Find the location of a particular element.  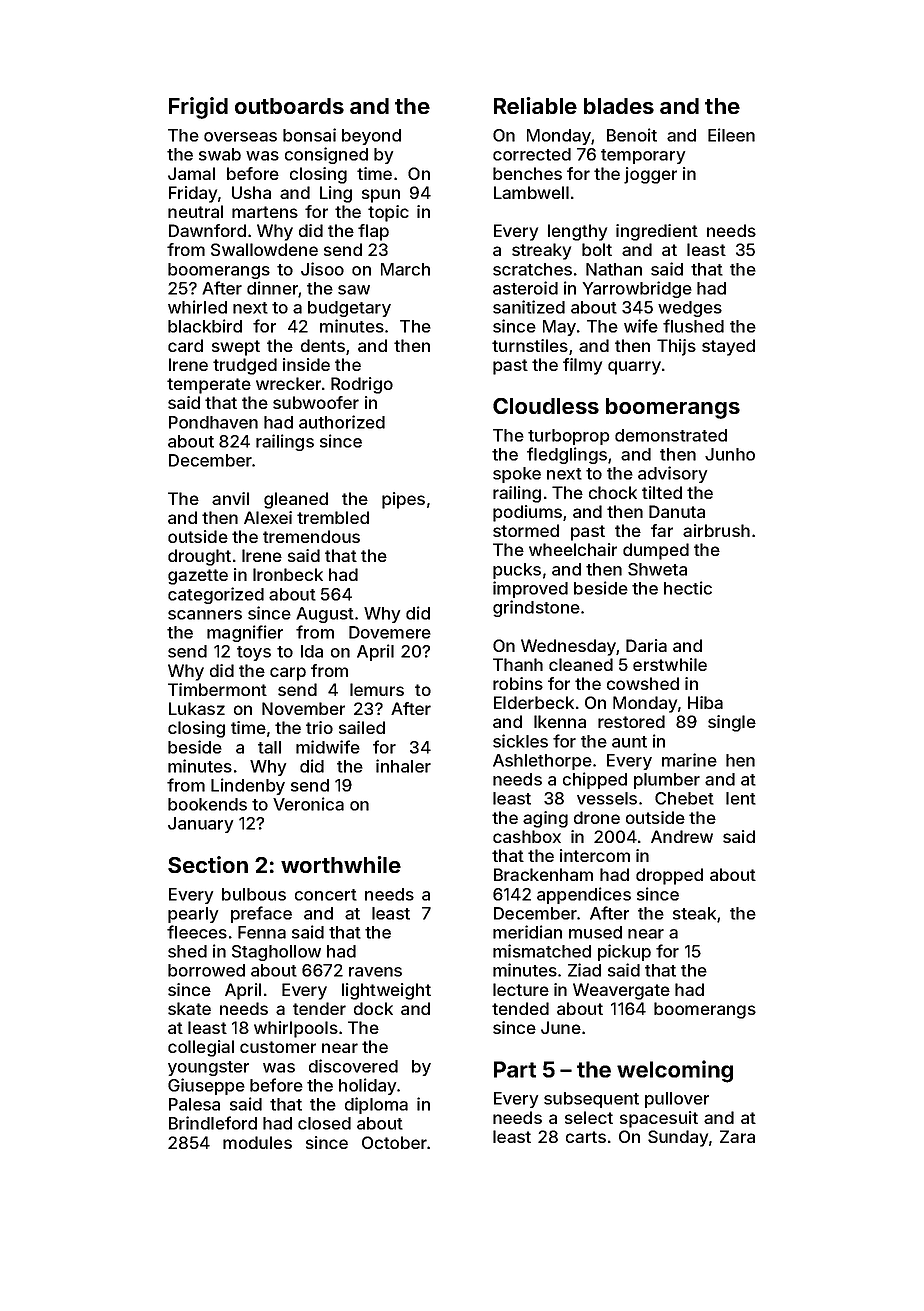

Usha is located at coordinates (251, 192).
